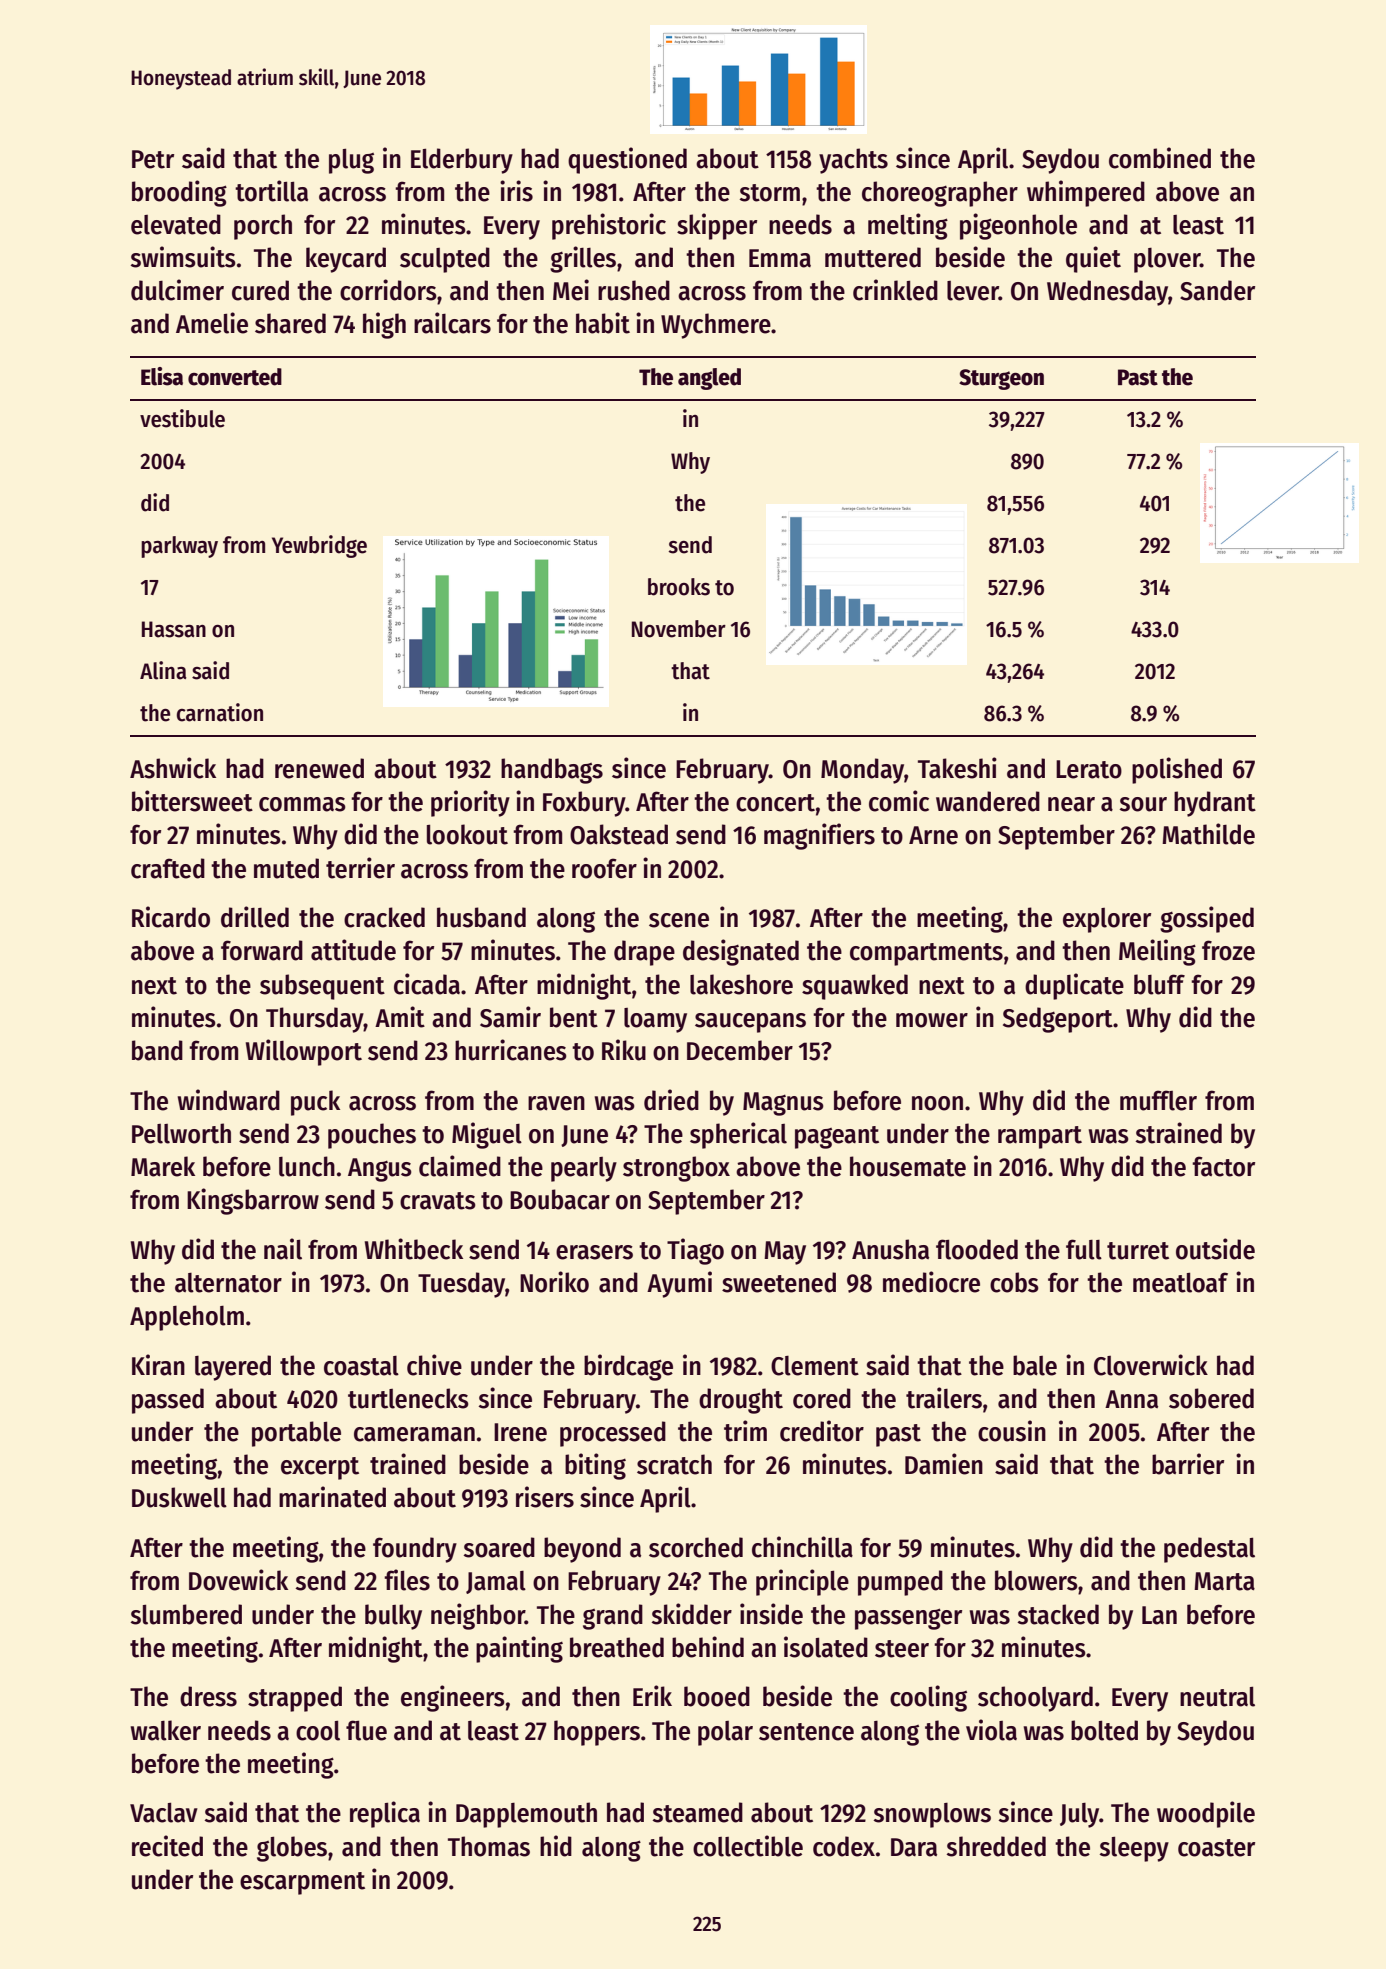 This image has width=1386, height=1969. Describe the element at coordinates (229, 1100) in the image. I see `windward` at that location.
